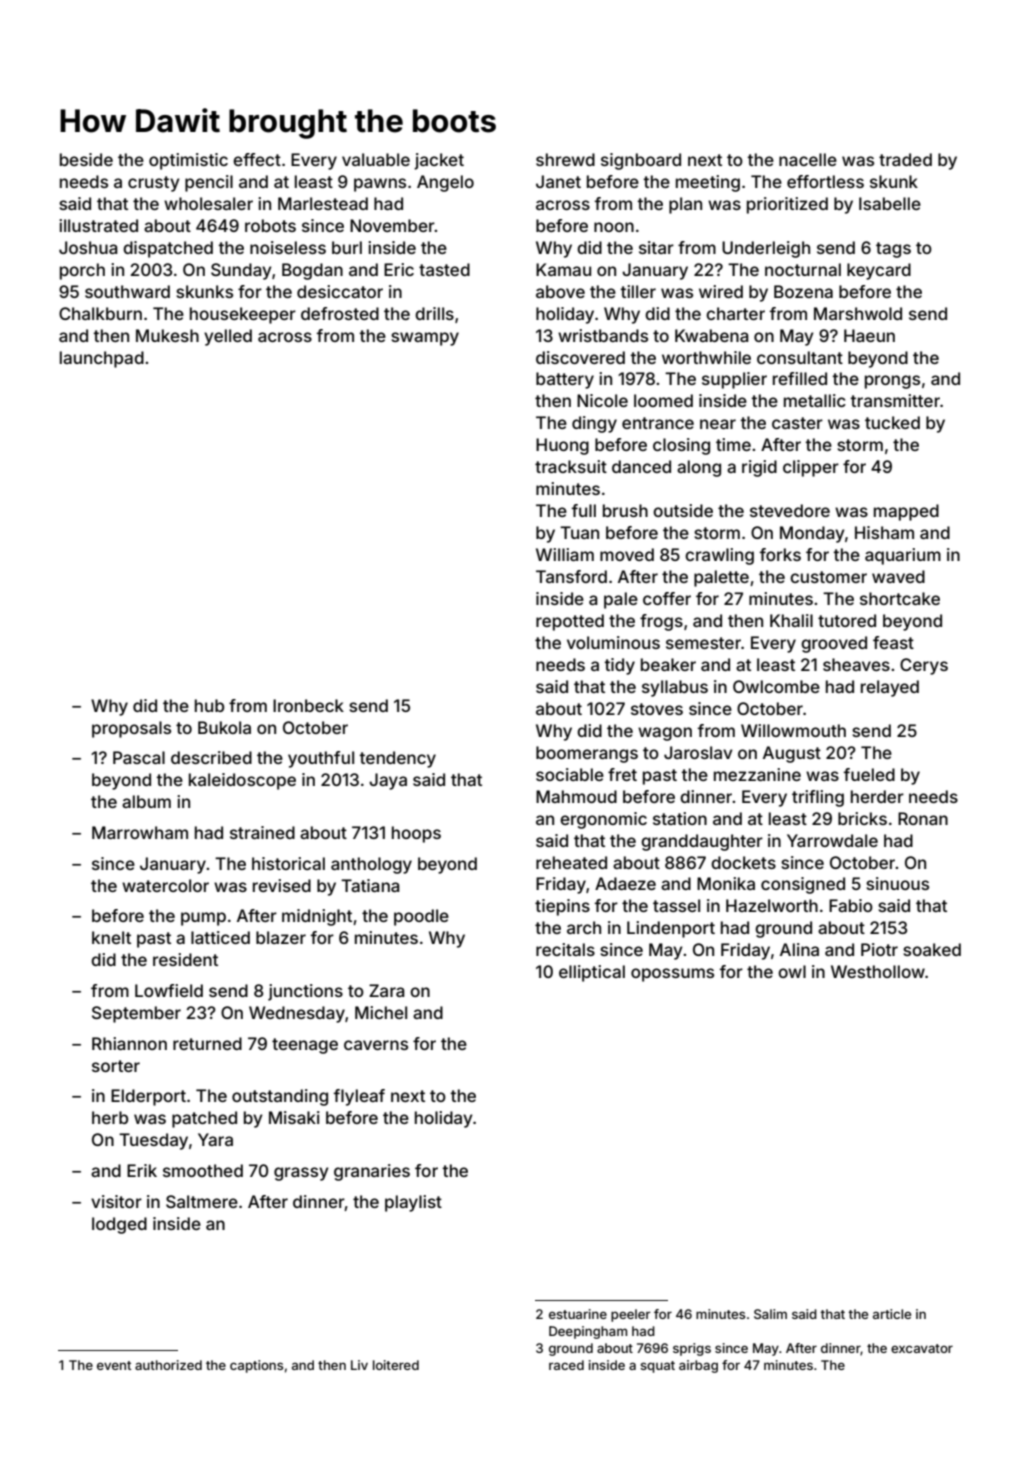 This screenshot has width=1023, height=1482. I want to click on Liv, so click(359, 1365).
